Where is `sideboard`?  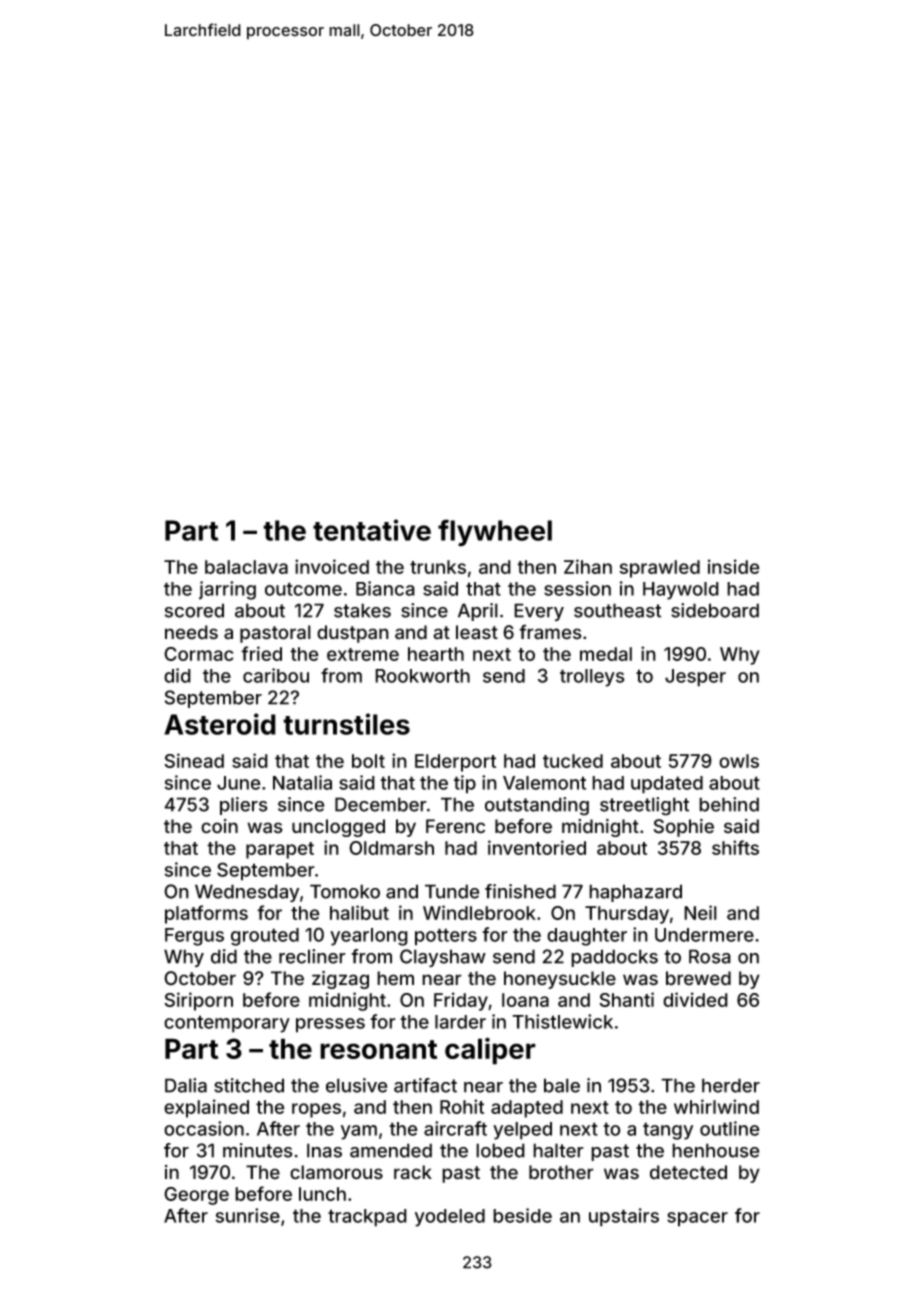
sideboard is located at coordinates (715, 610).
